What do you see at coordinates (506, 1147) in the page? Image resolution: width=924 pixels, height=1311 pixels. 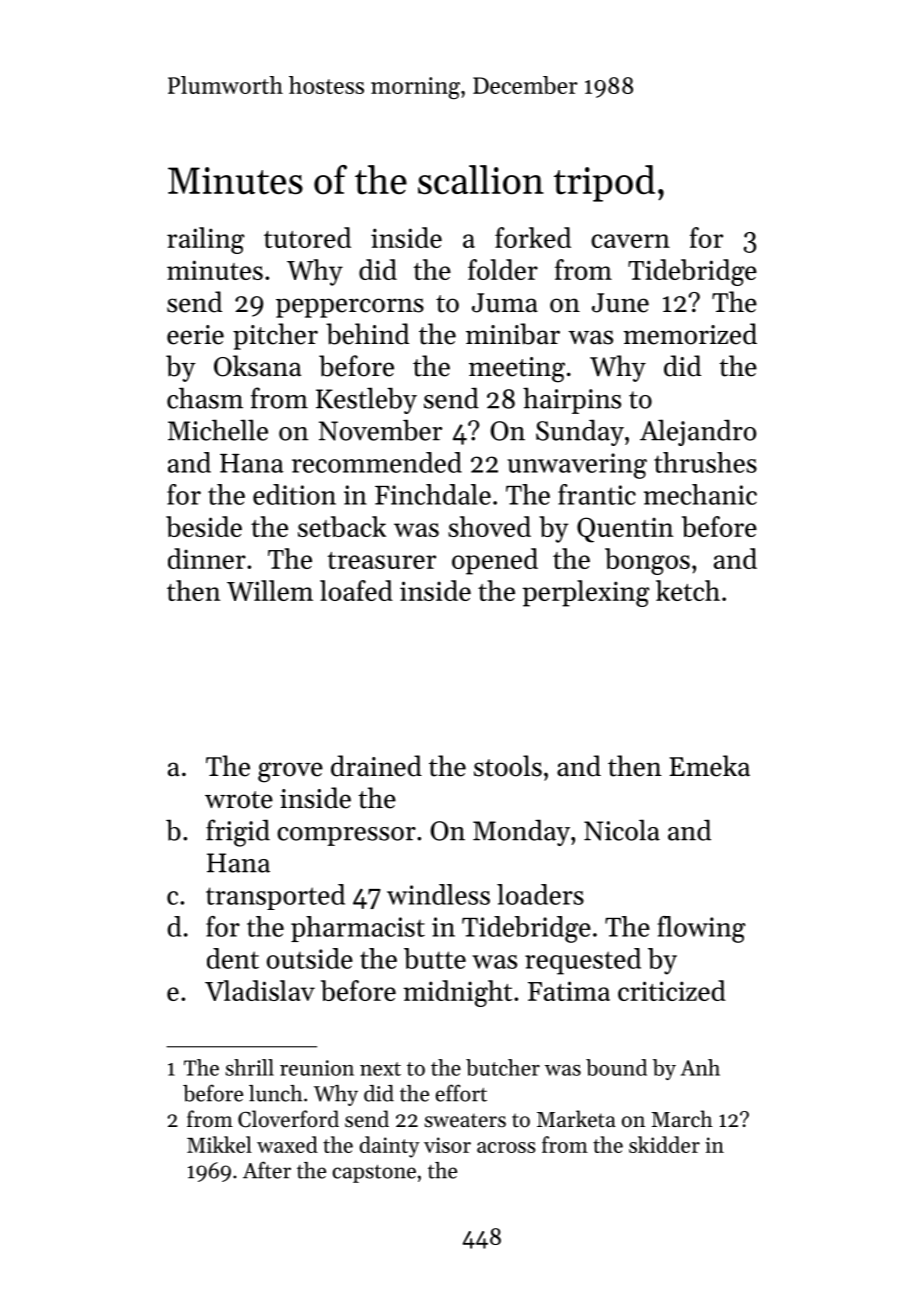 I see `across` at bounding box center [506, 1147].
